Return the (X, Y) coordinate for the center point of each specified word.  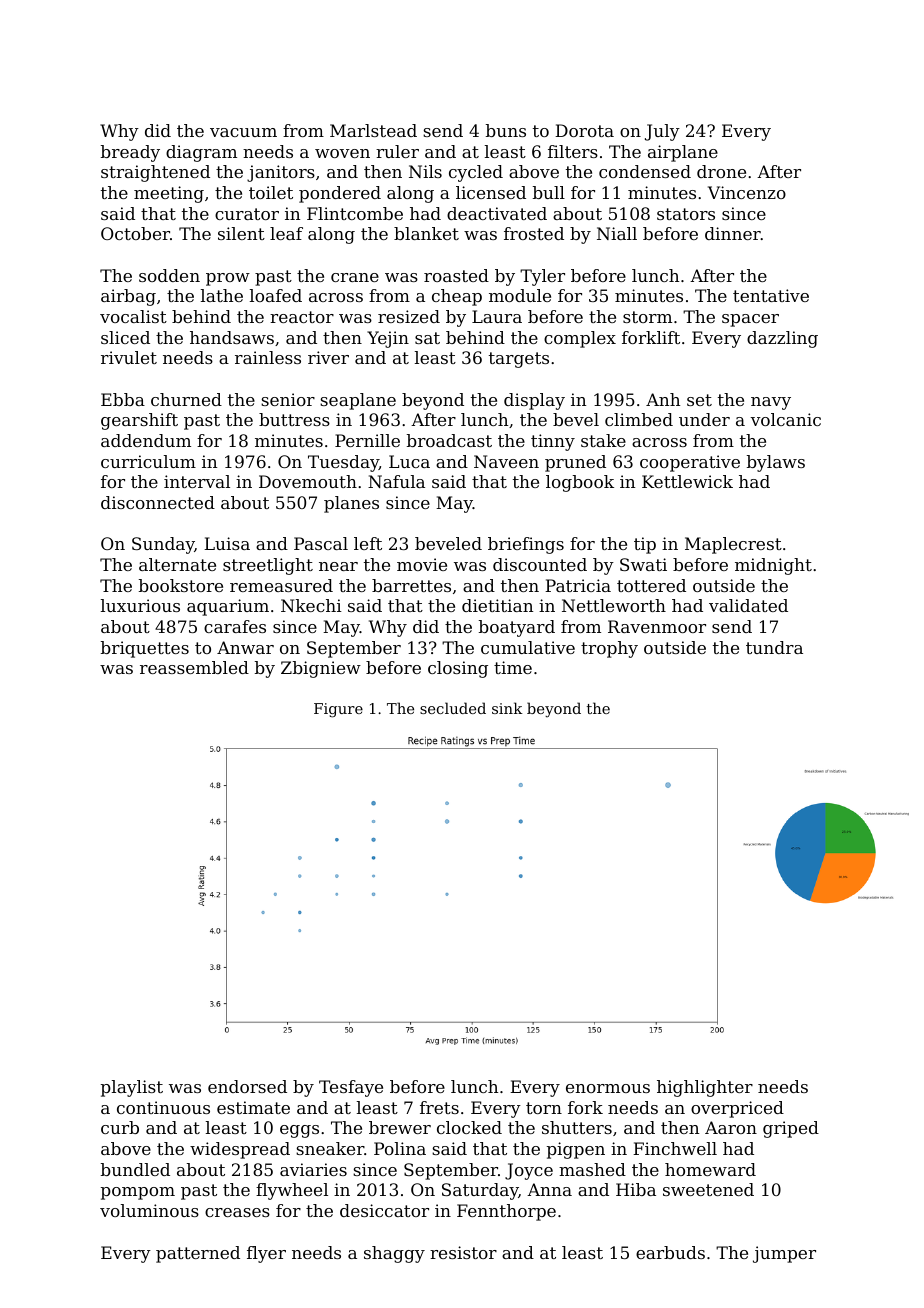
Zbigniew (321, 669)
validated (748, 605)
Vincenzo (747, 192)
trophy (609, 649)
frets (439, 1107)
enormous (608, 1088)
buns (506, 130)
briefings (526, 545)
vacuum (243, 132)
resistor (463, 1252)
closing (458, 669)
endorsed (247, 1086)
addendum (146, 440)
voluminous (149, 1210)
